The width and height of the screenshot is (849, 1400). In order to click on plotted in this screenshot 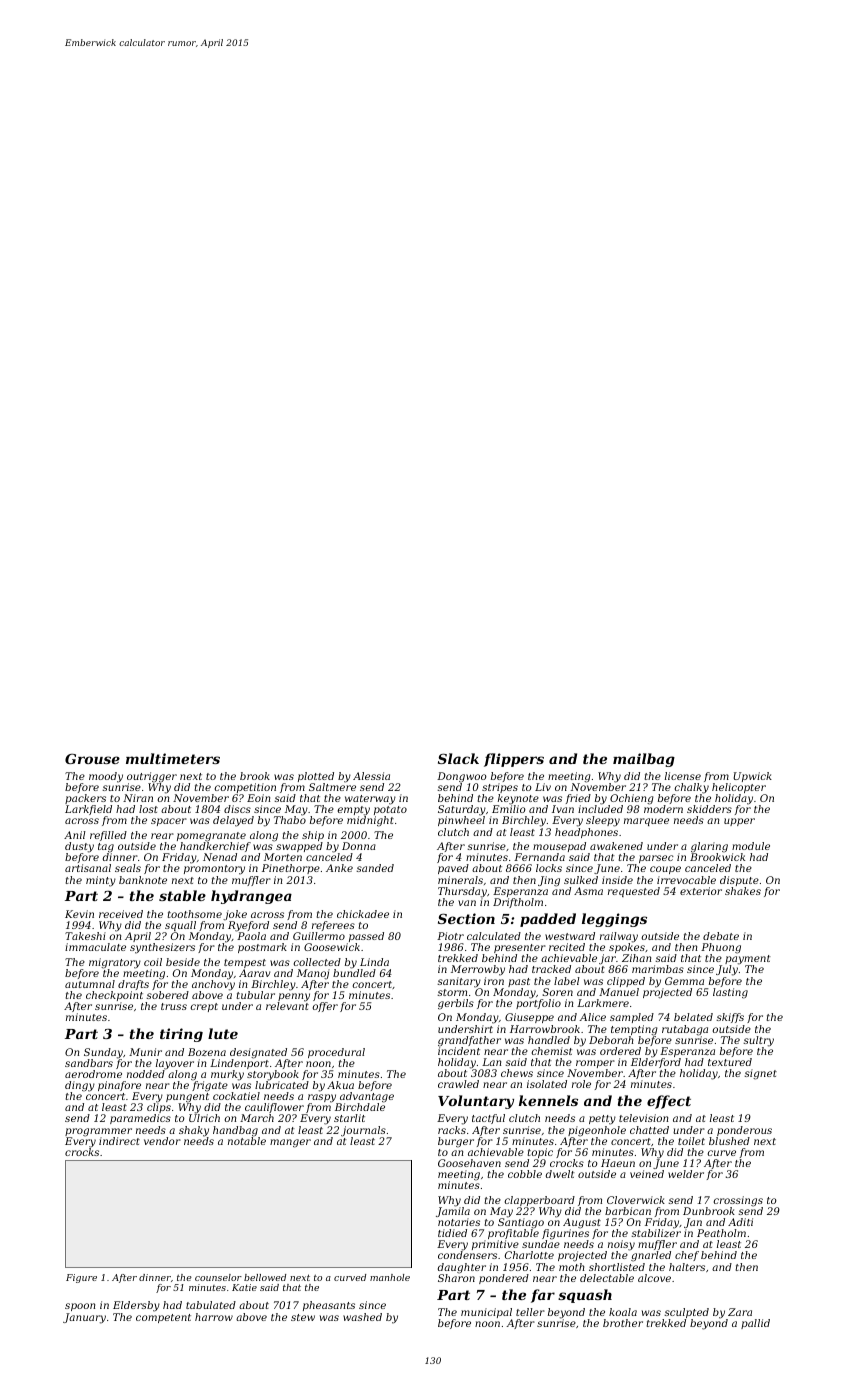, I will do `click(316, 777)`.
